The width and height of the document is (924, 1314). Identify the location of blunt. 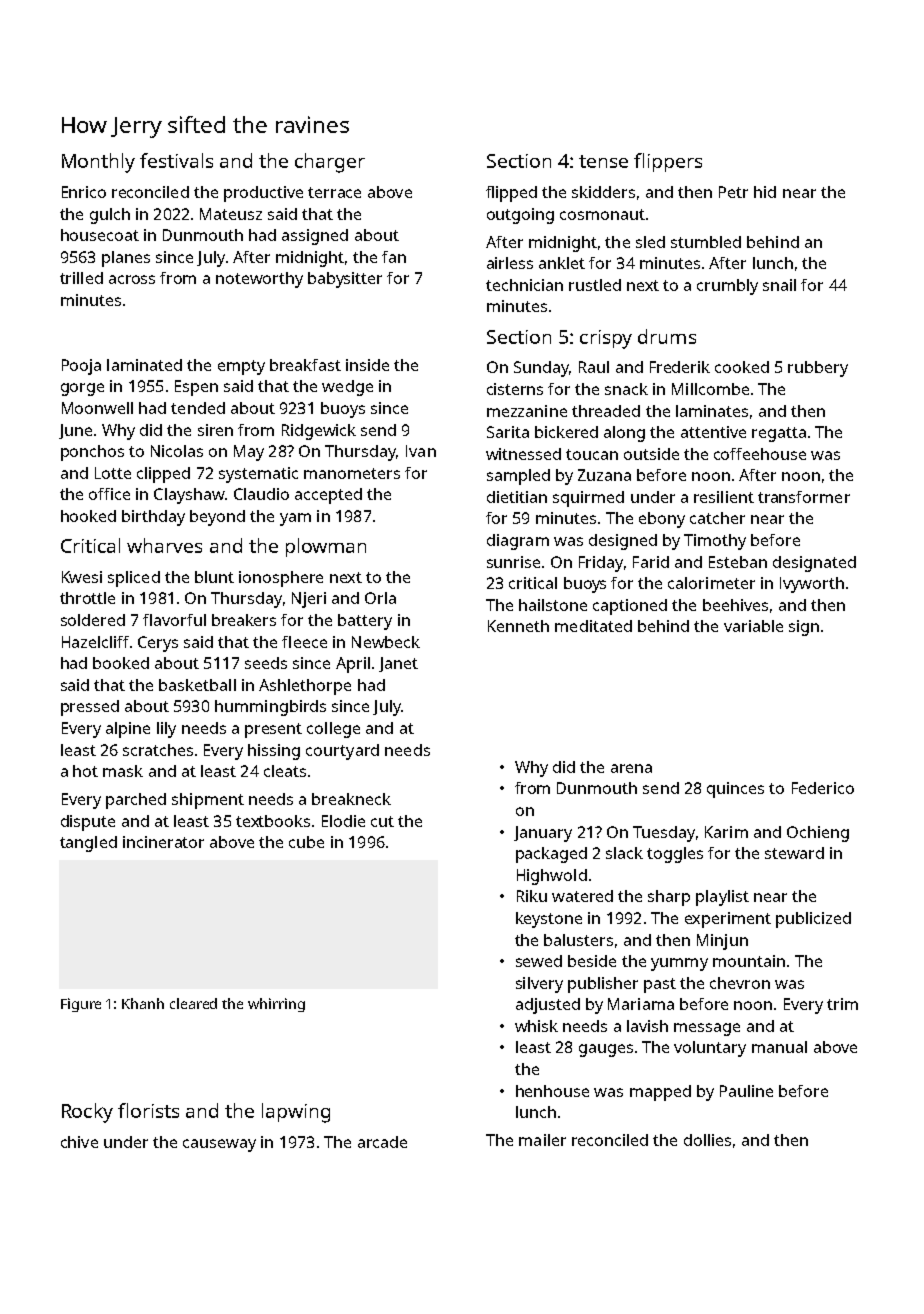
(214, 577).
